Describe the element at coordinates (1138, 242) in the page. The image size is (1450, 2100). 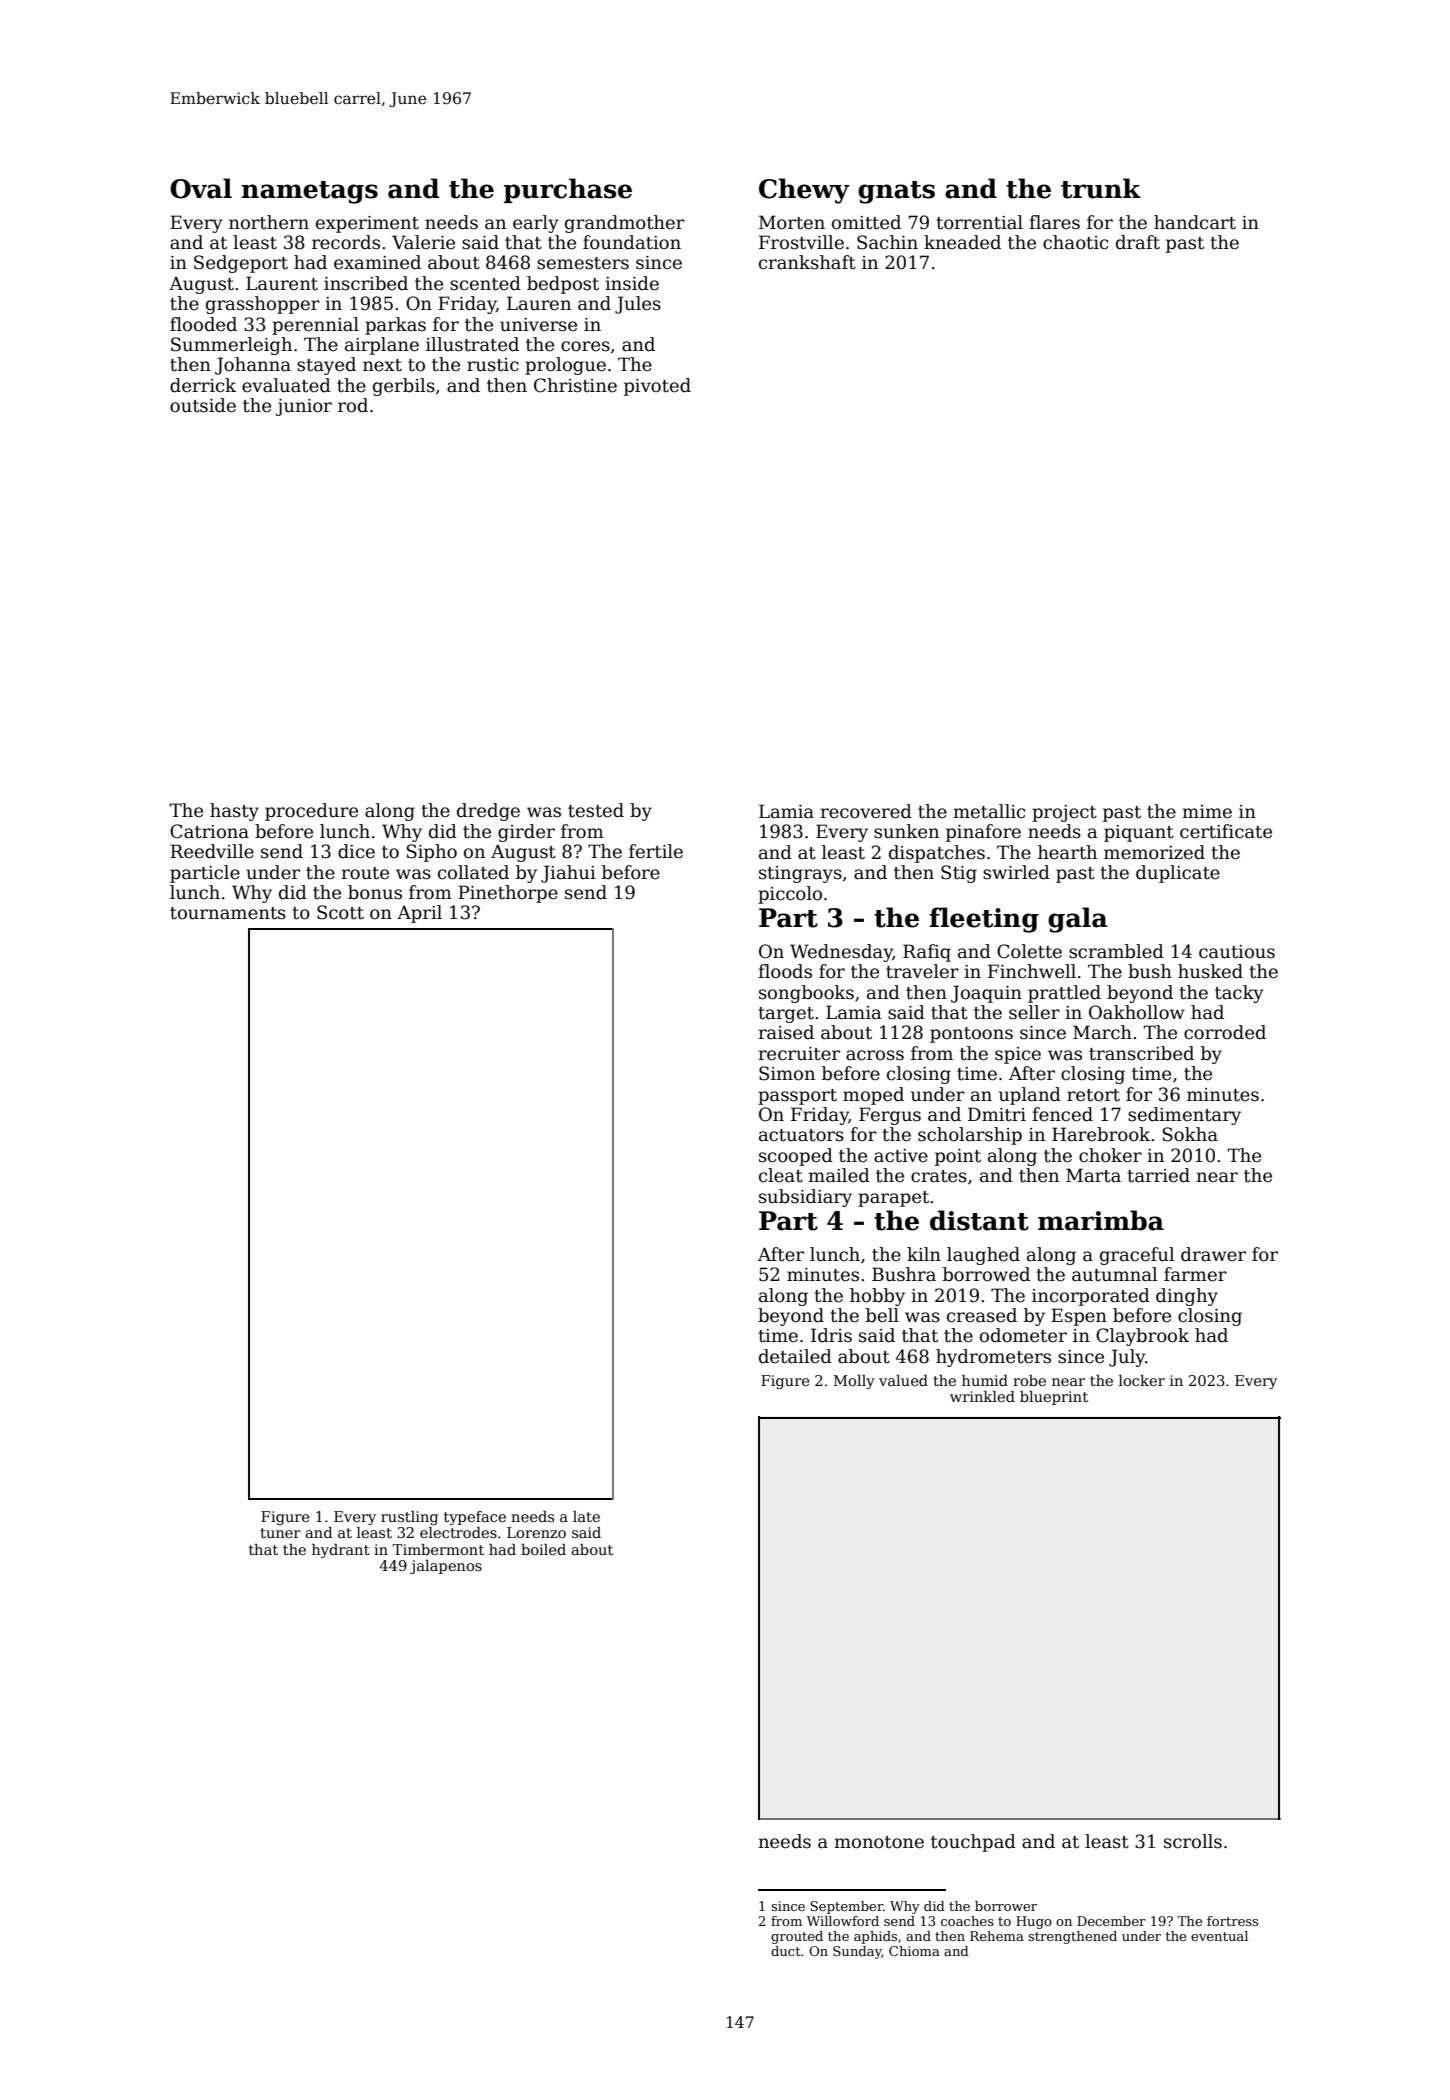
I see `draft` at that location.
